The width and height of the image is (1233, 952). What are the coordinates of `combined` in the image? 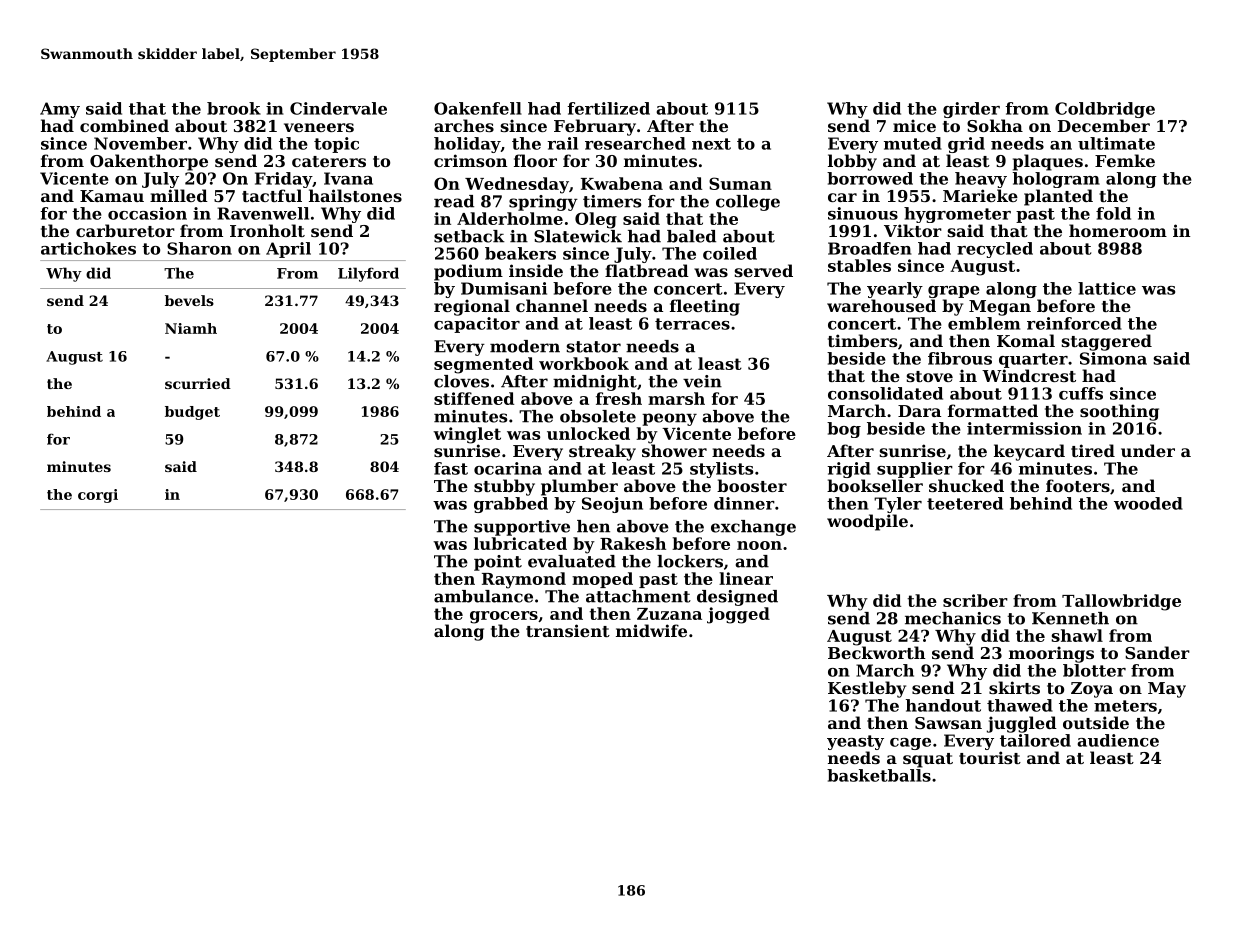 It's located at (124, 125).
